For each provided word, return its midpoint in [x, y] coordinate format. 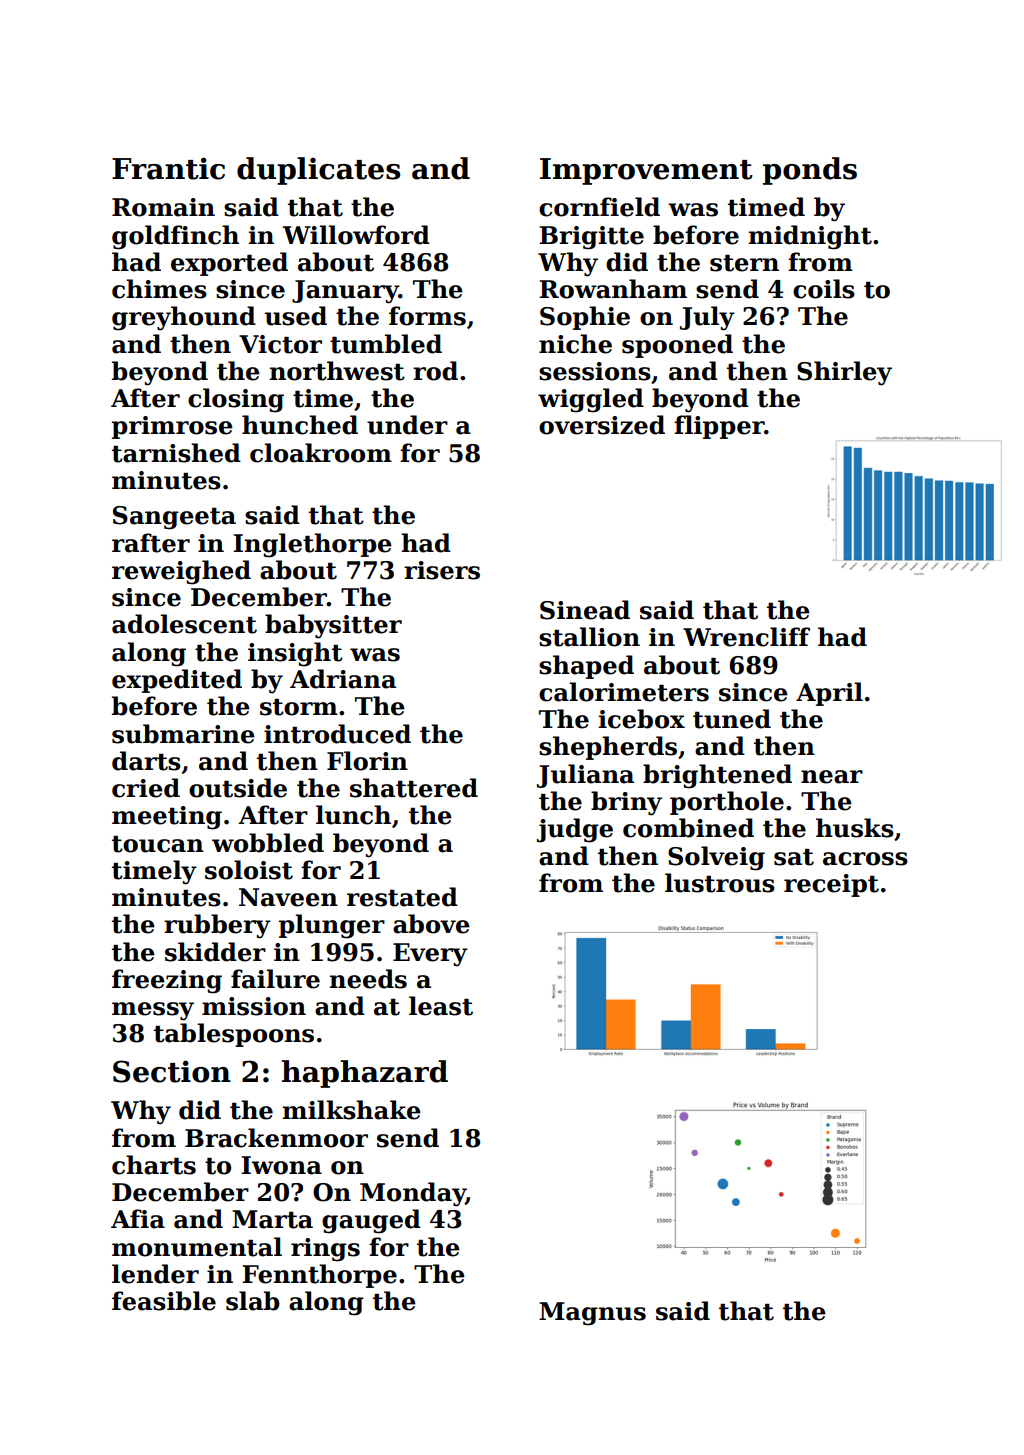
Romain [163, 207]
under [407, 425]
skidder [215, 952]
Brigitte [591, 238]
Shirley [844, 373]
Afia [138, 1219]
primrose [172, 427]
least [441, 1006]
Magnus [592, 1314]
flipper [719, 427]
